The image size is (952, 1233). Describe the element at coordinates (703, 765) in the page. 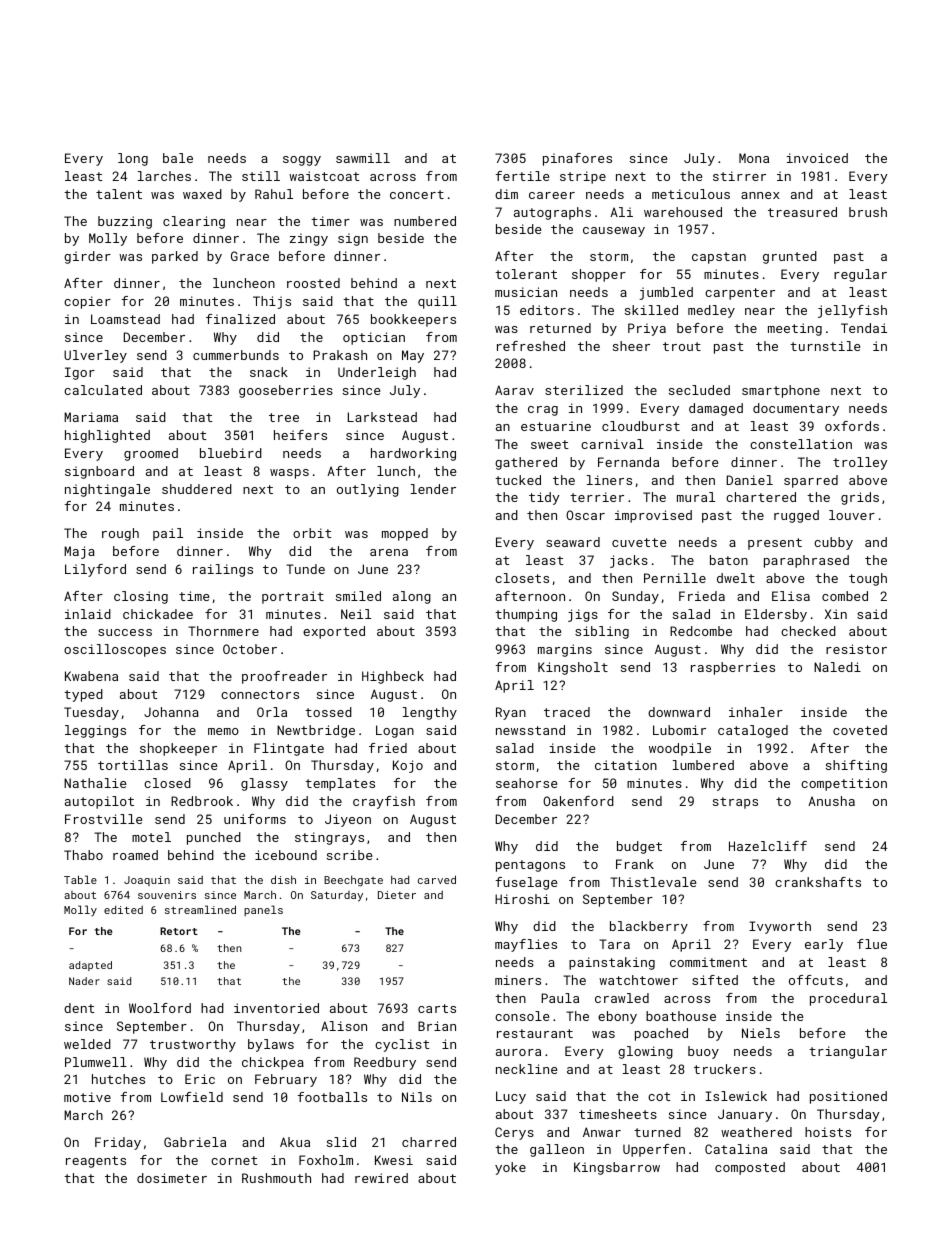

I see `lumbered` at that location.
